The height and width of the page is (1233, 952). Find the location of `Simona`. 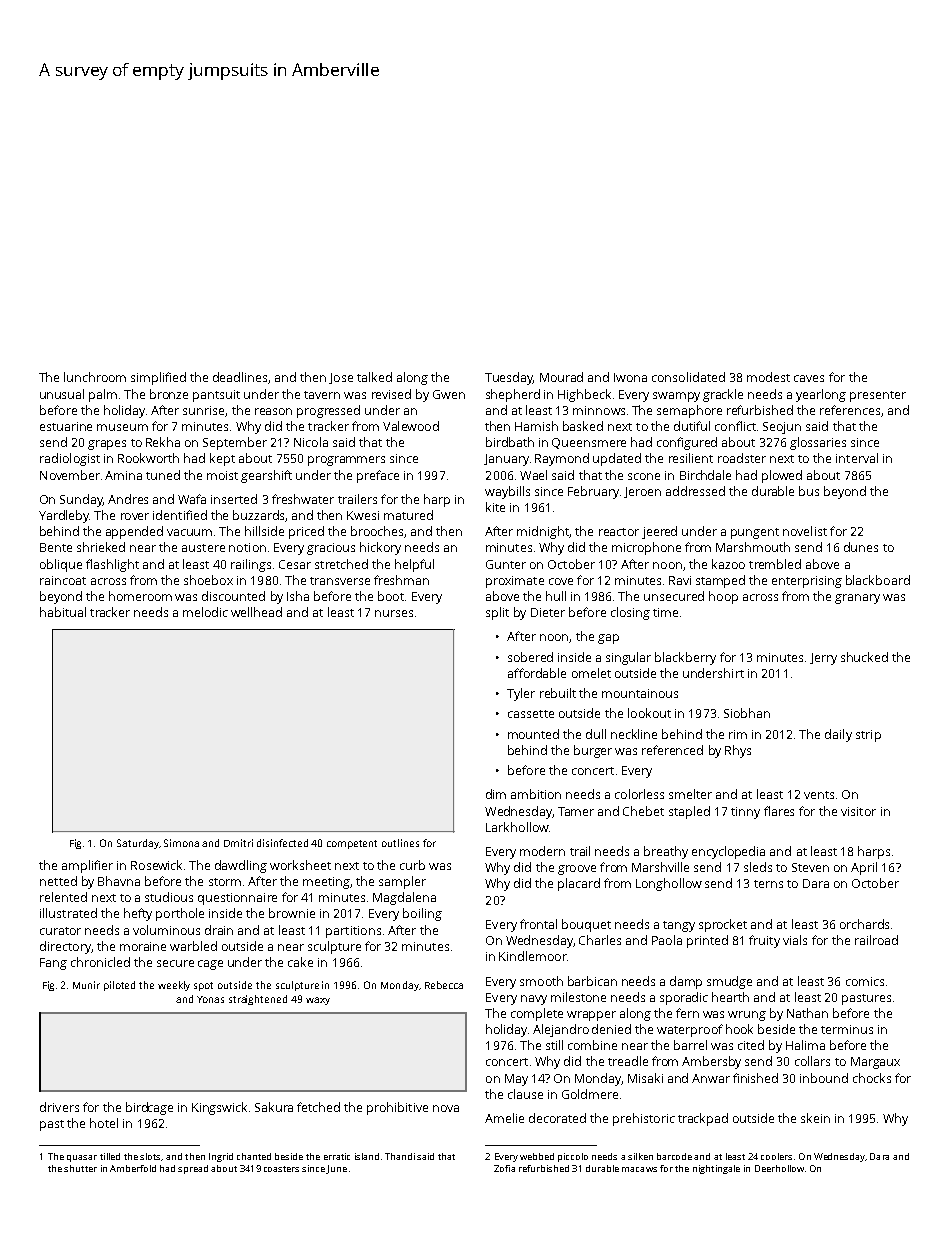

Simona is located at coordinates (181, 843).
